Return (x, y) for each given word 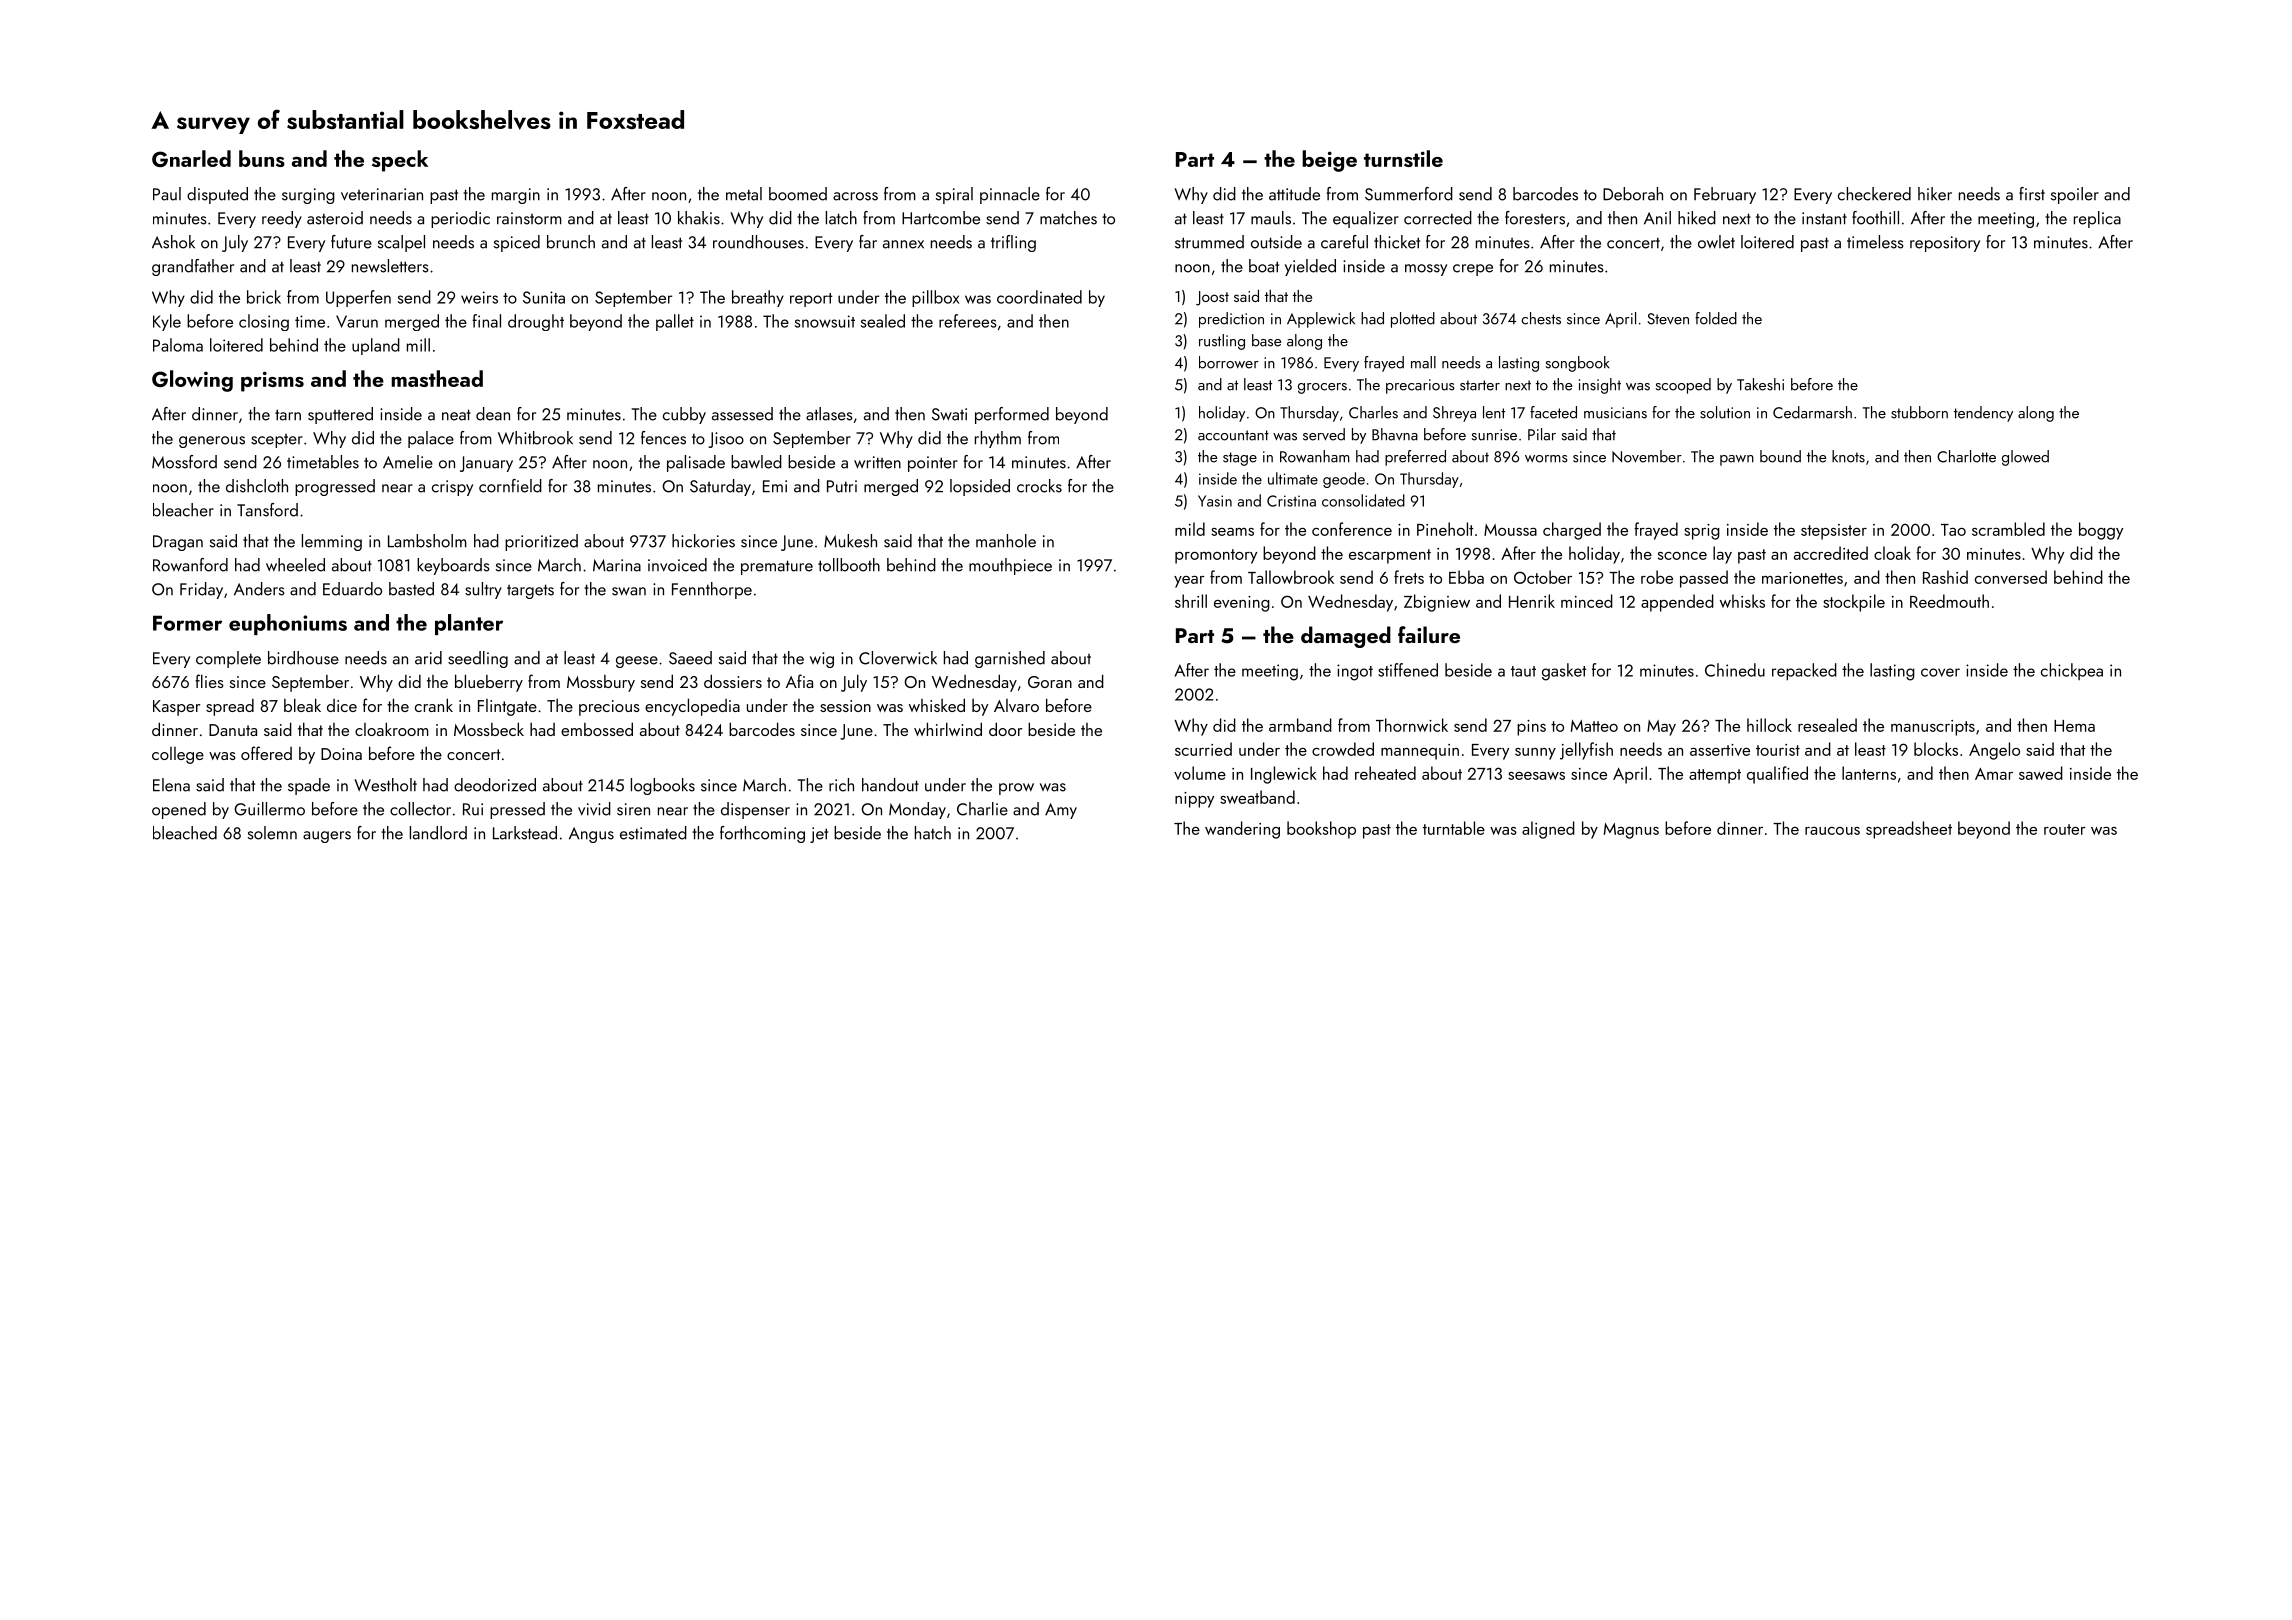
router (2065, 829)
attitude (1294, 194)
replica (2097, 219)
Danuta (233, 730)
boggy (2101, 531)
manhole (1006, 541)
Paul (167, 194)
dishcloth (257, 486)
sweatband (1257, 797)
